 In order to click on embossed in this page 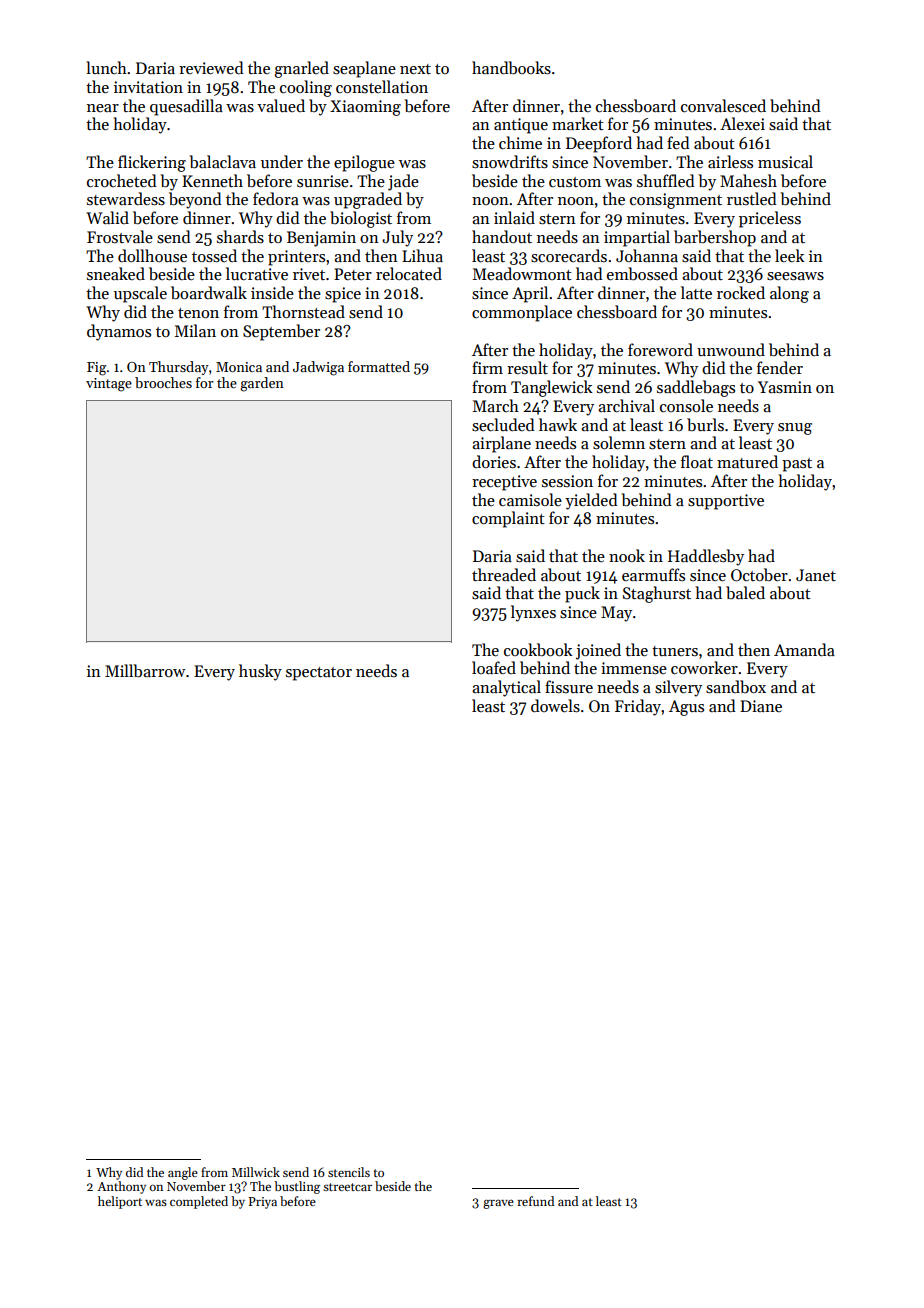, I will do `click(642, 274)`.
